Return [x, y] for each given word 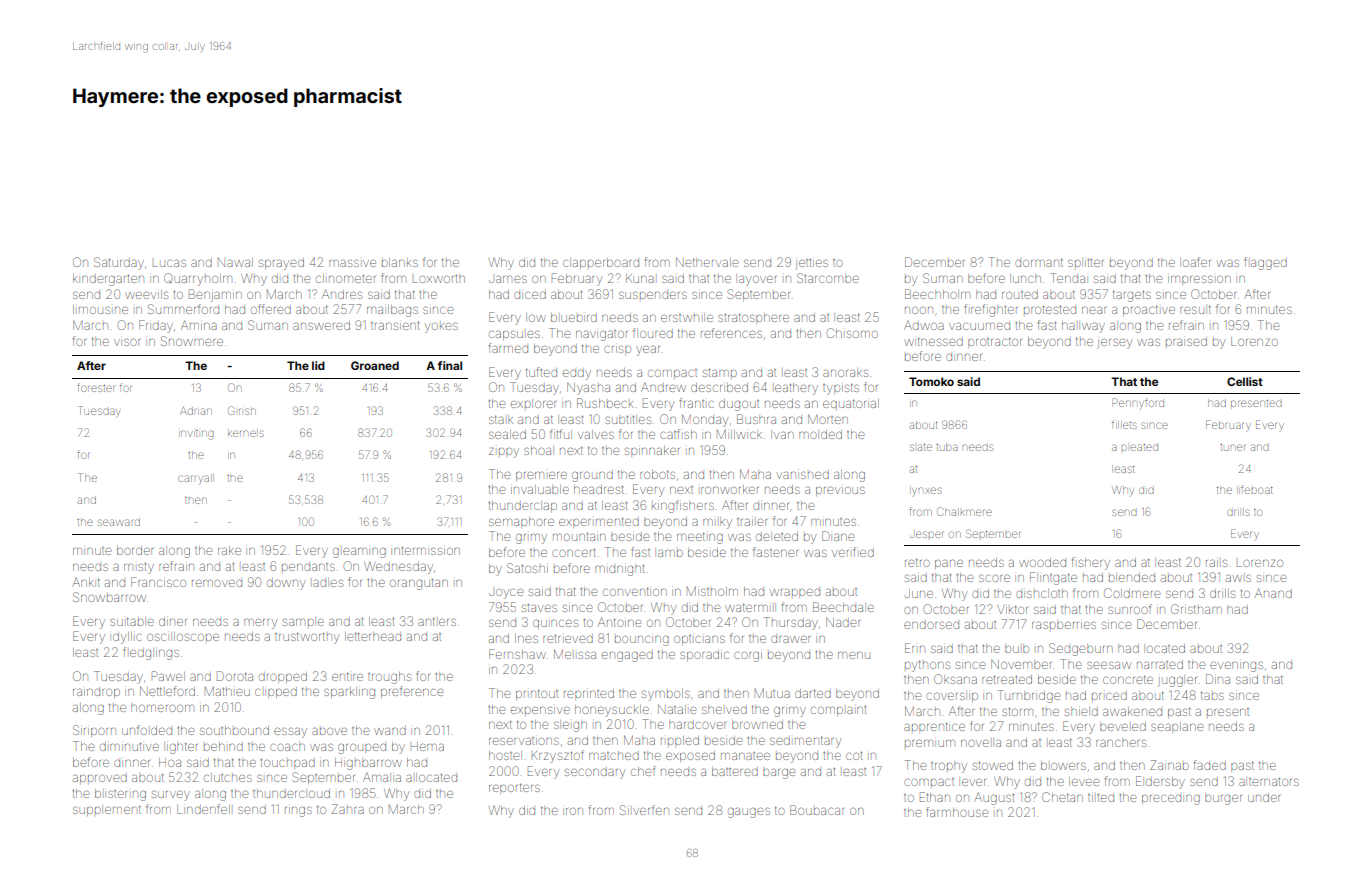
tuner [1232, 447]
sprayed [281, 264]
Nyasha [588, 389]
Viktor [1012, 609]
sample [303, 622]
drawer [790, 639]
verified [853, 552]
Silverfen [644, 810]
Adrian [196, 411]
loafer [1197, 262]
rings [298, 811]
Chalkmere [964, 511]
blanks [400, 262]
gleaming [359, 552]
